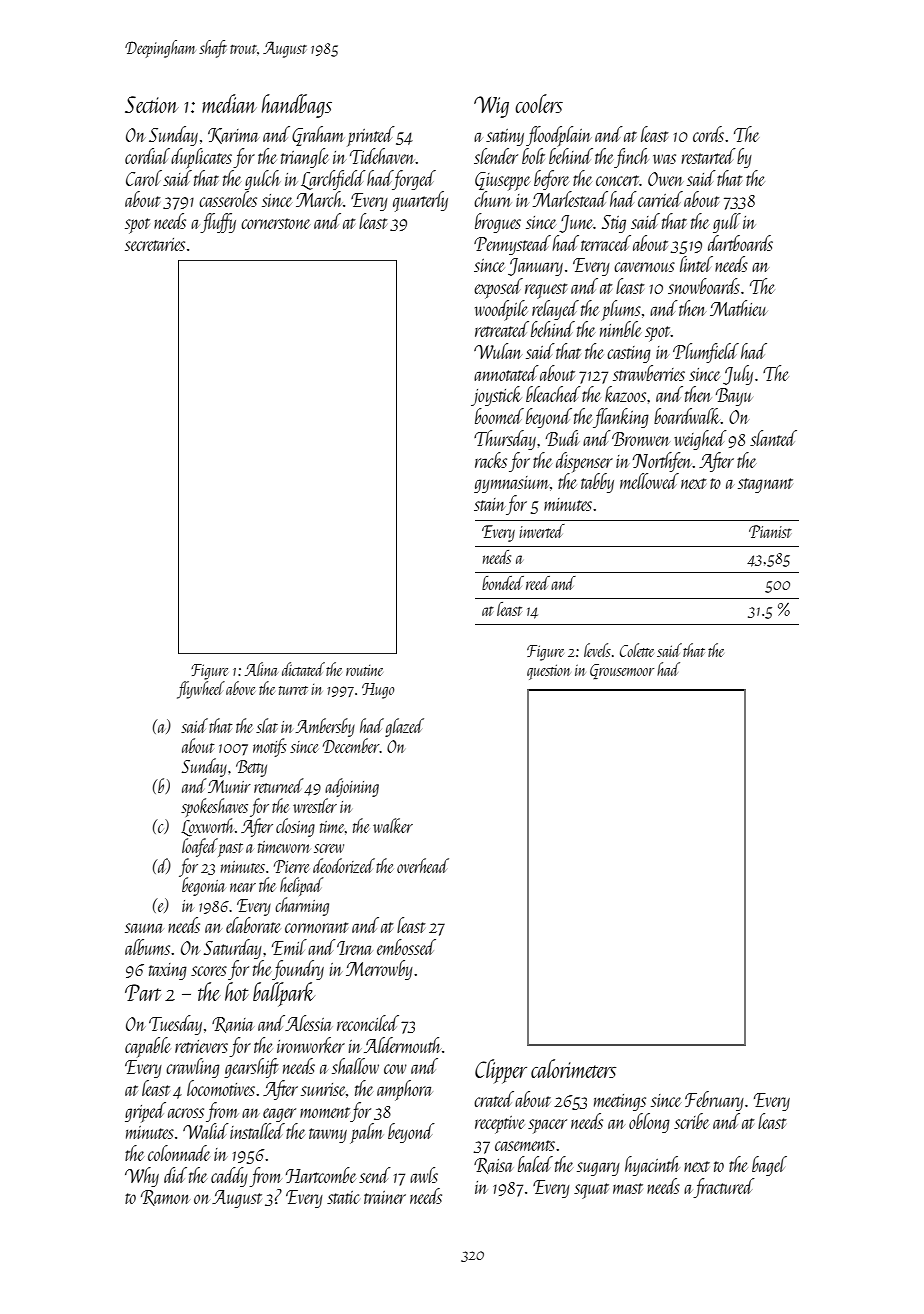 The width and height of the screenshot is (924, 1314). Describe the element at coordinates (501, 310) in the screenshot. I see `woodpile` at that location.
